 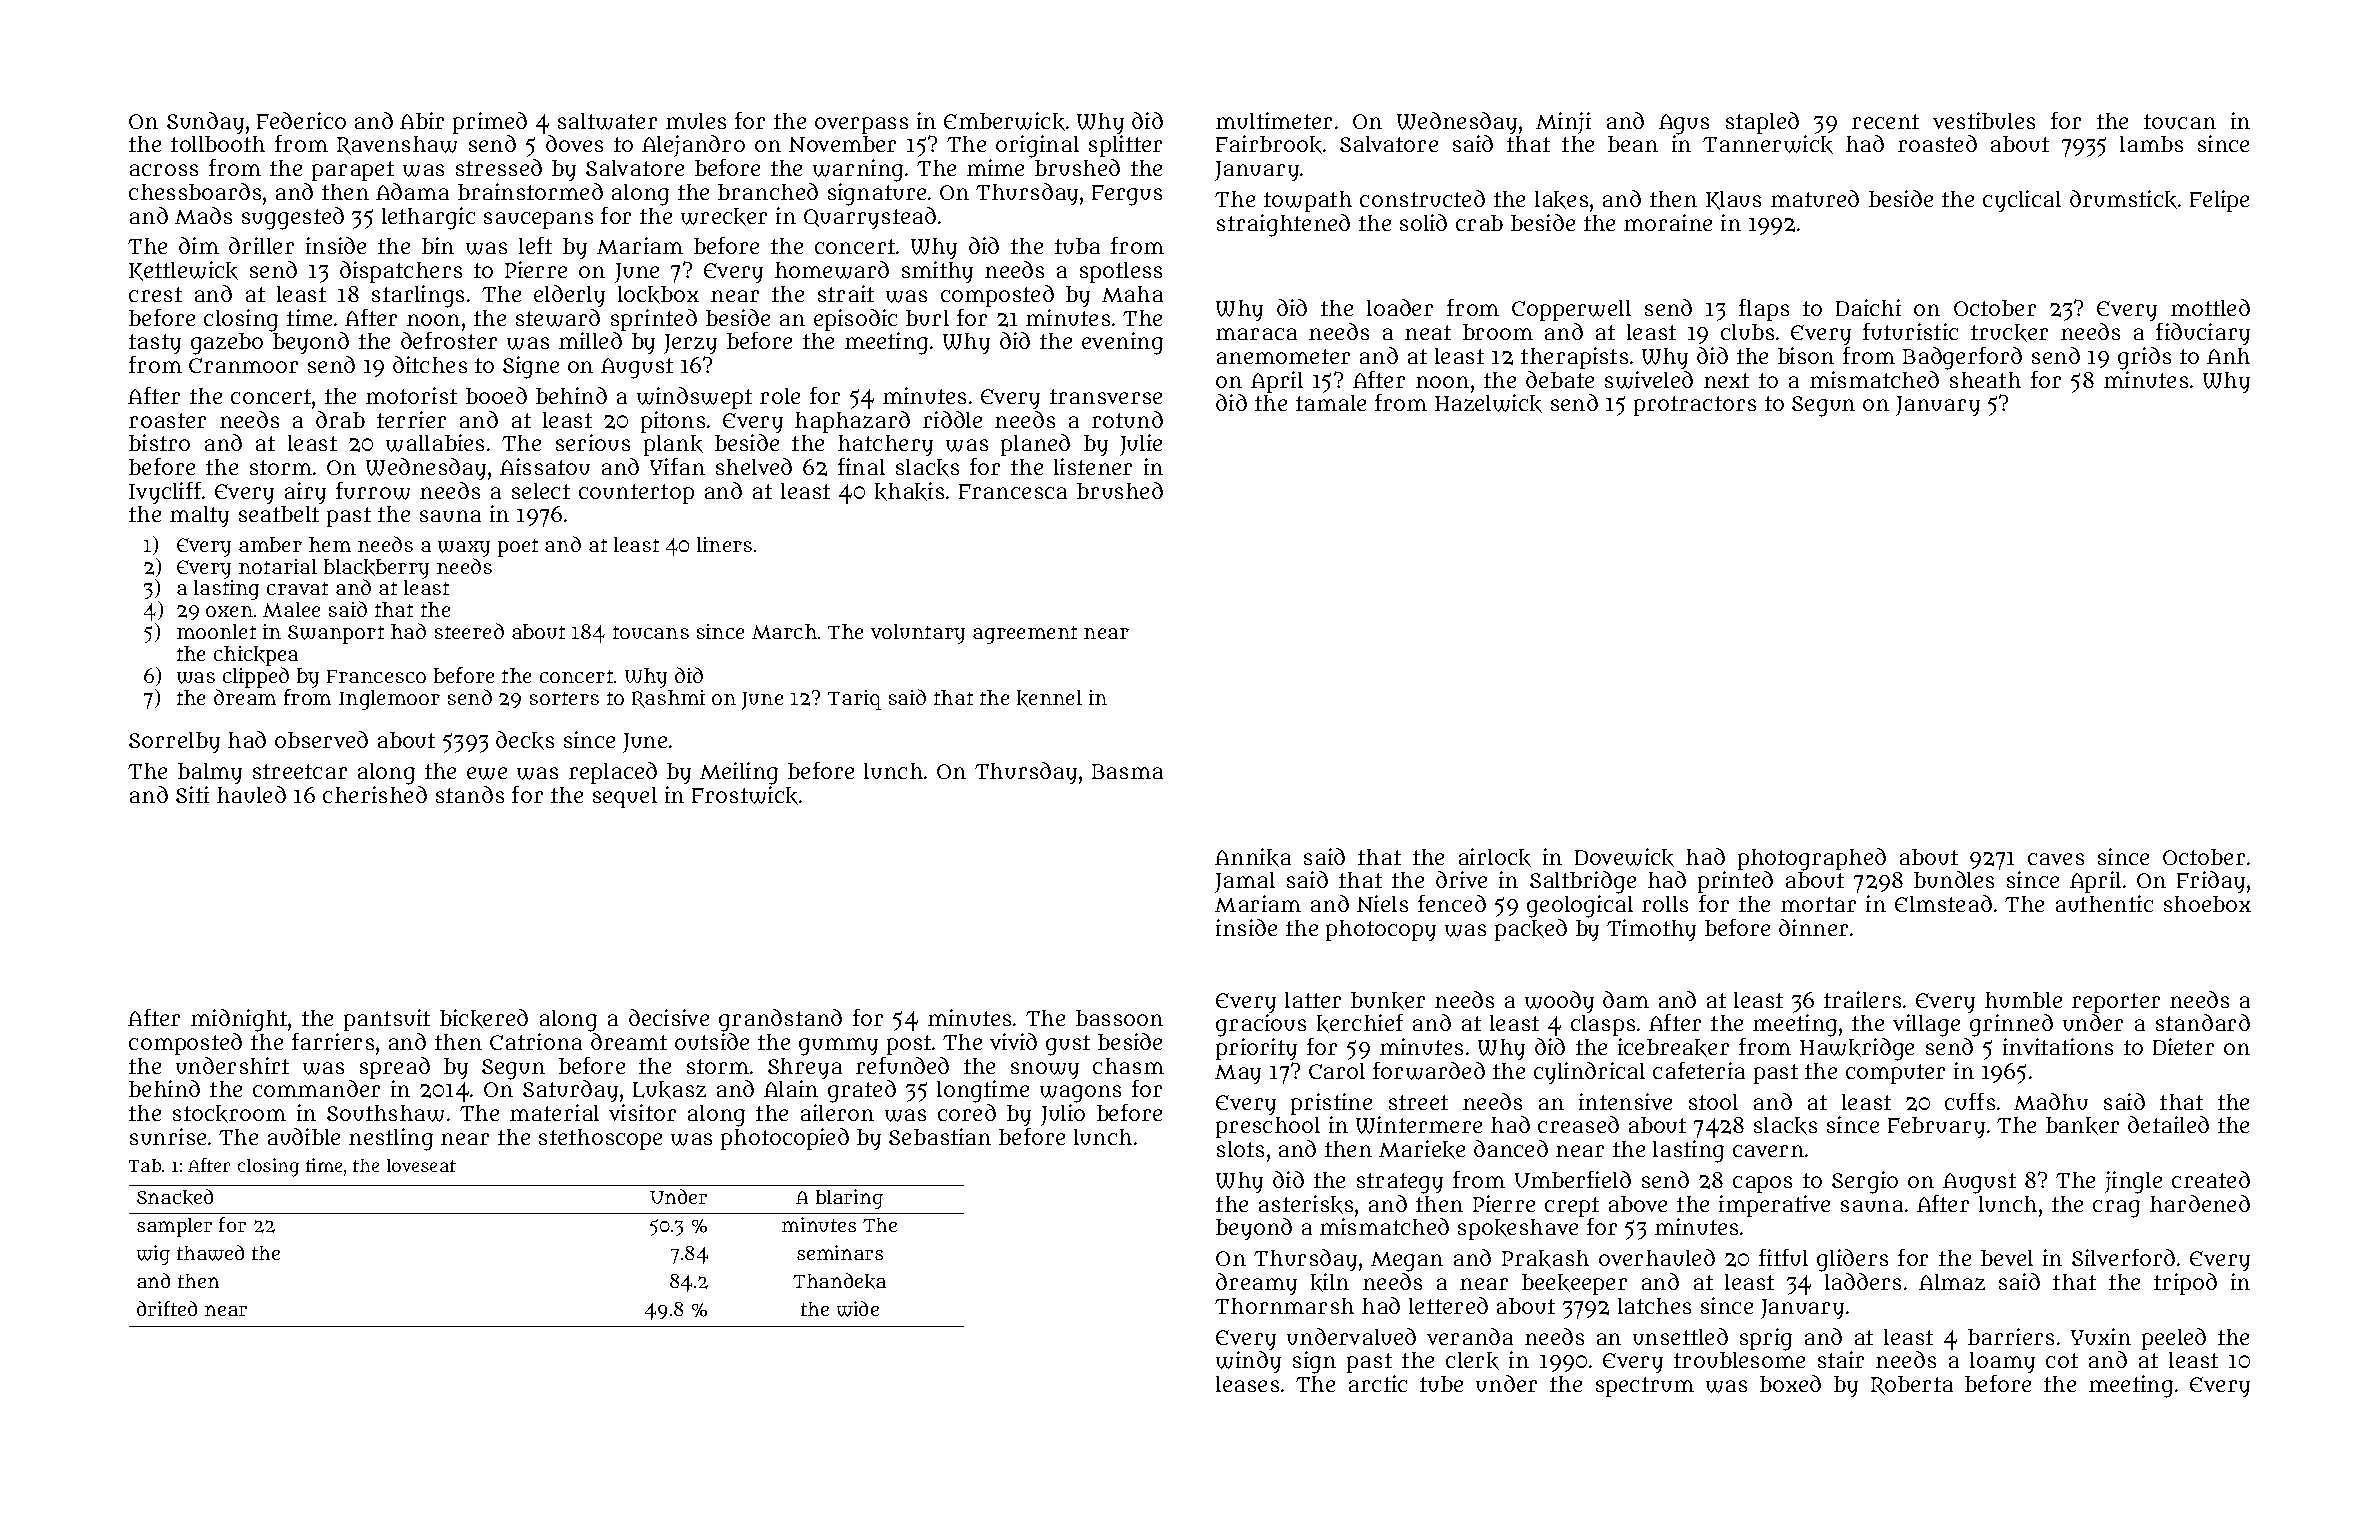 What do you see at coordinates (1695, 406) in the screenshot?
I see `protractors` at bounding box center [1695, 406].
